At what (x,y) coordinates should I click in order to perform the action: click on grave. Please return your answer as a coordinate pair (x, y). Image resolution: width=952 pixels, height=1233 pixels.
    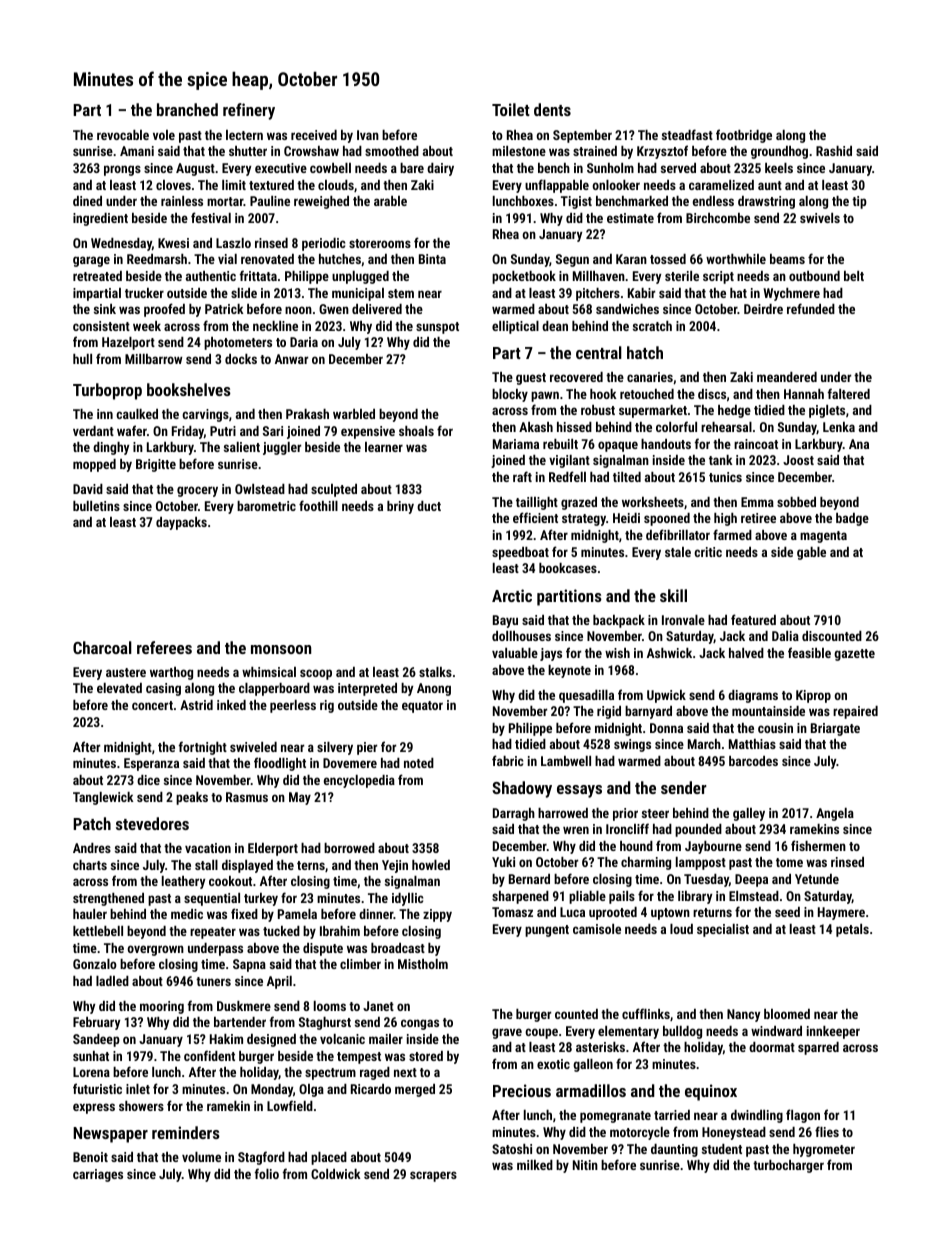
    Looking at the image, I should click on (507, 1033).
